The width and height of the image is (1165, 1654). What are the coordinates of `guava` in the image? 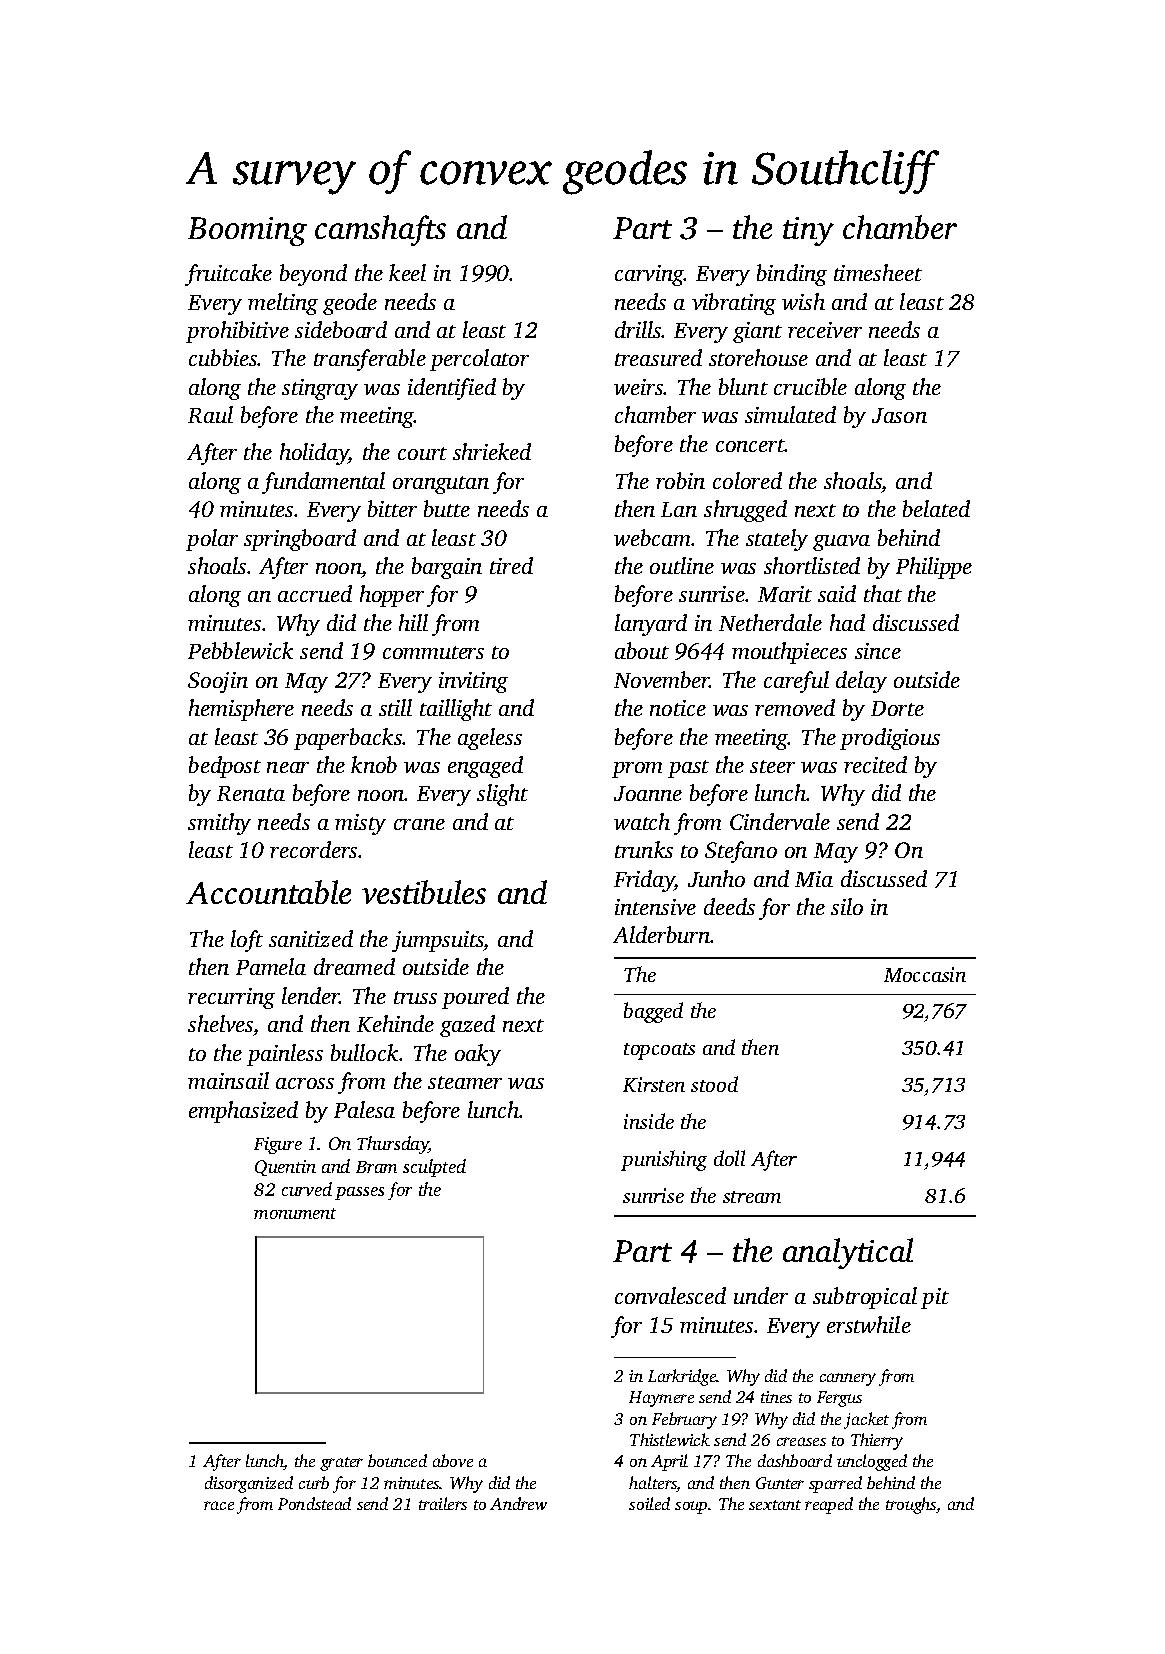 It's located at (841, 543).
